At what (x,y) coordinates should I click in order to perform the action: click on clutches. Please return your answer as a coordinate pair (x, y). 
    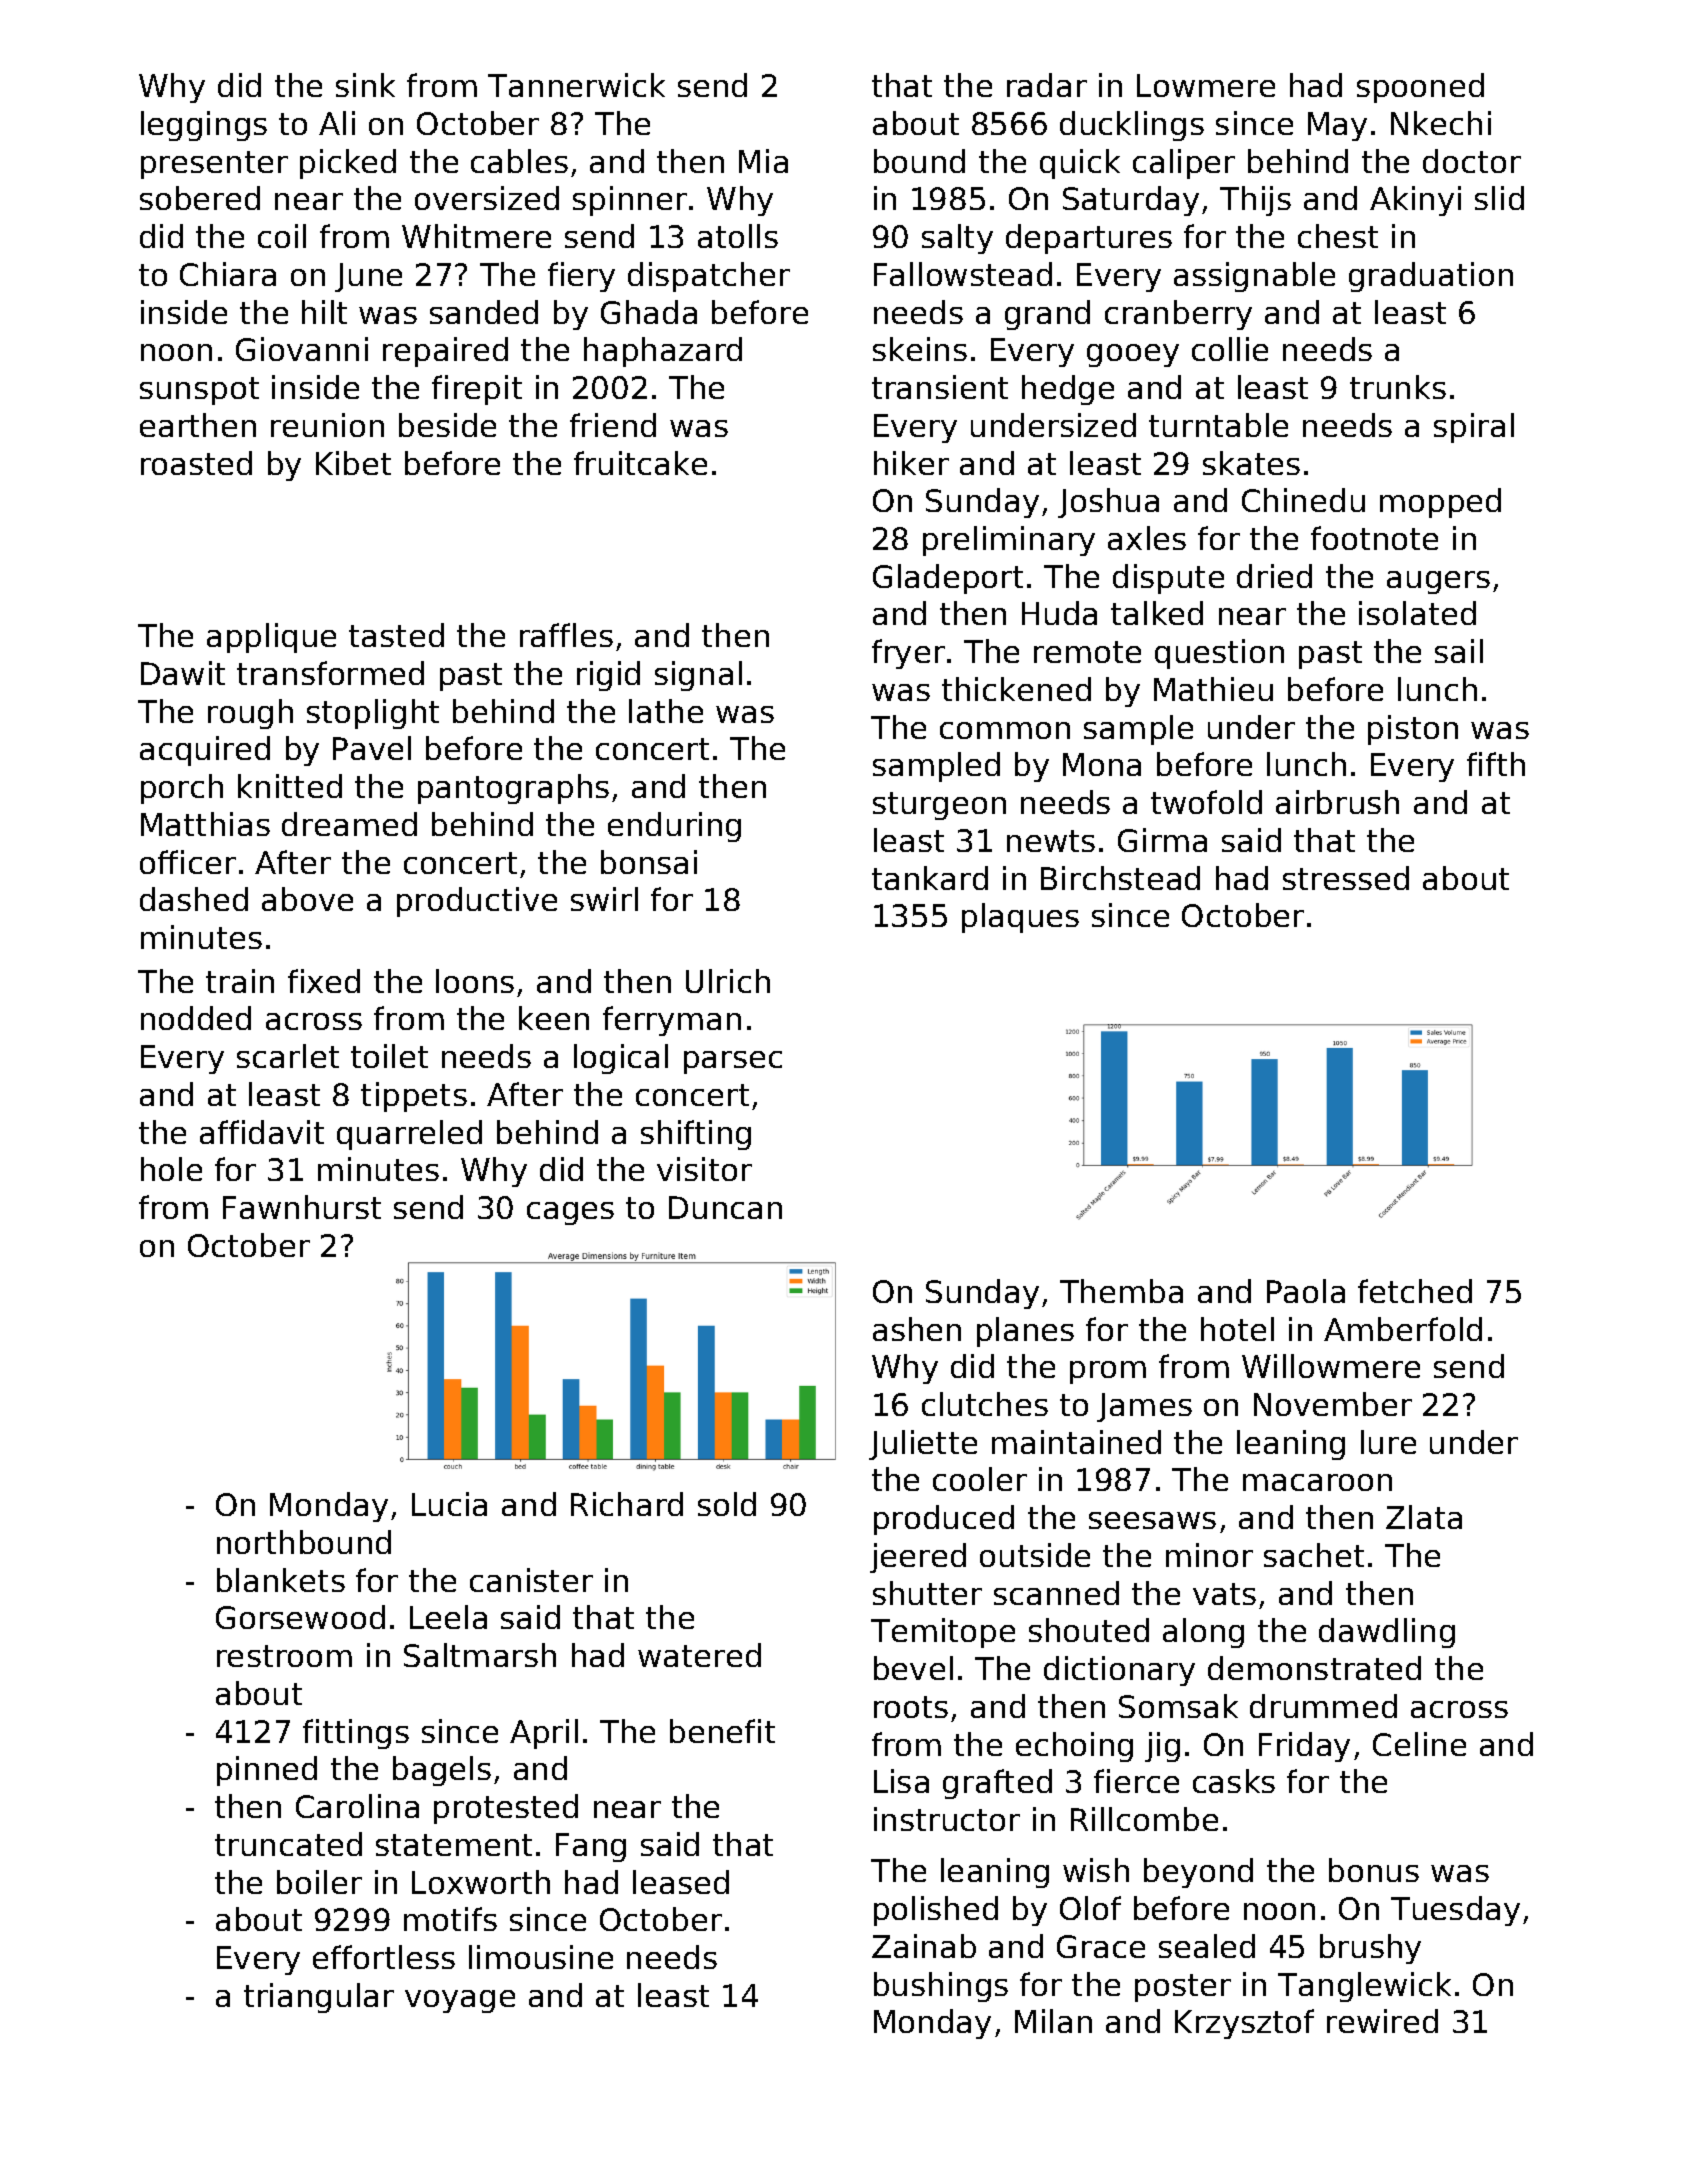
    Looking at the image, I should click on (985, 1404).
